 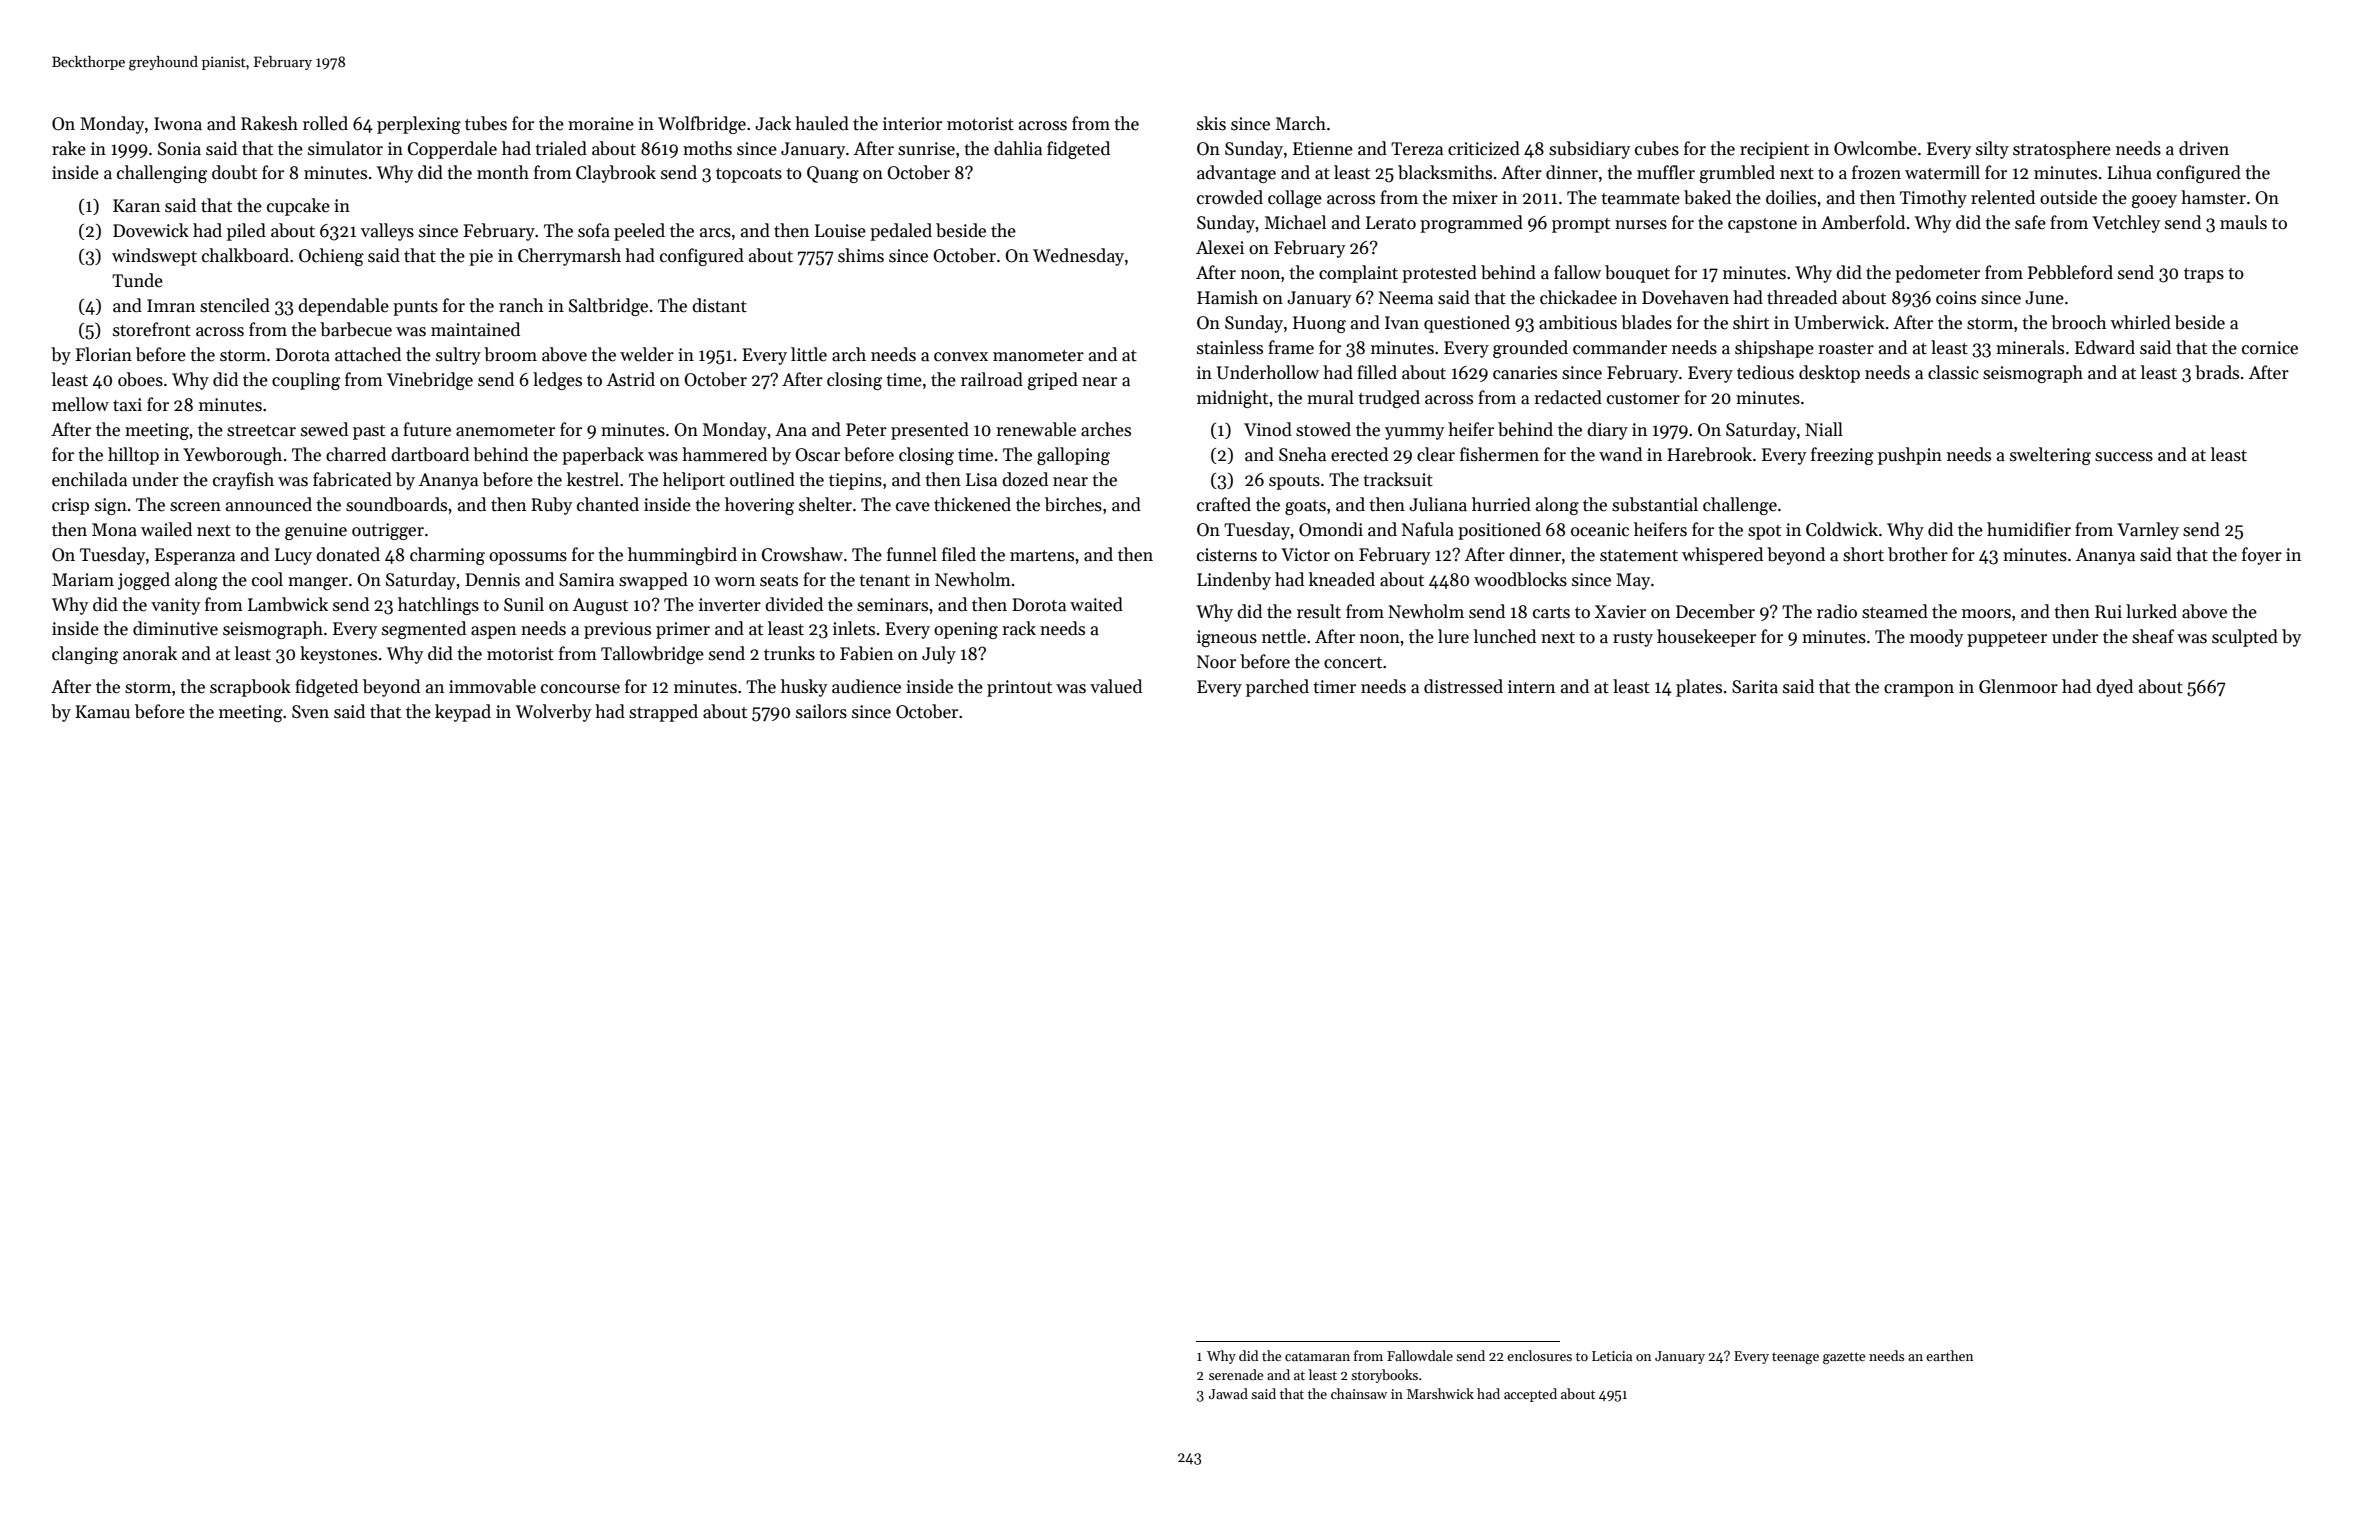 What do you see at coordinates (102, 712) in the document?
I see `Kamau` at bounding box center [102, 712].
